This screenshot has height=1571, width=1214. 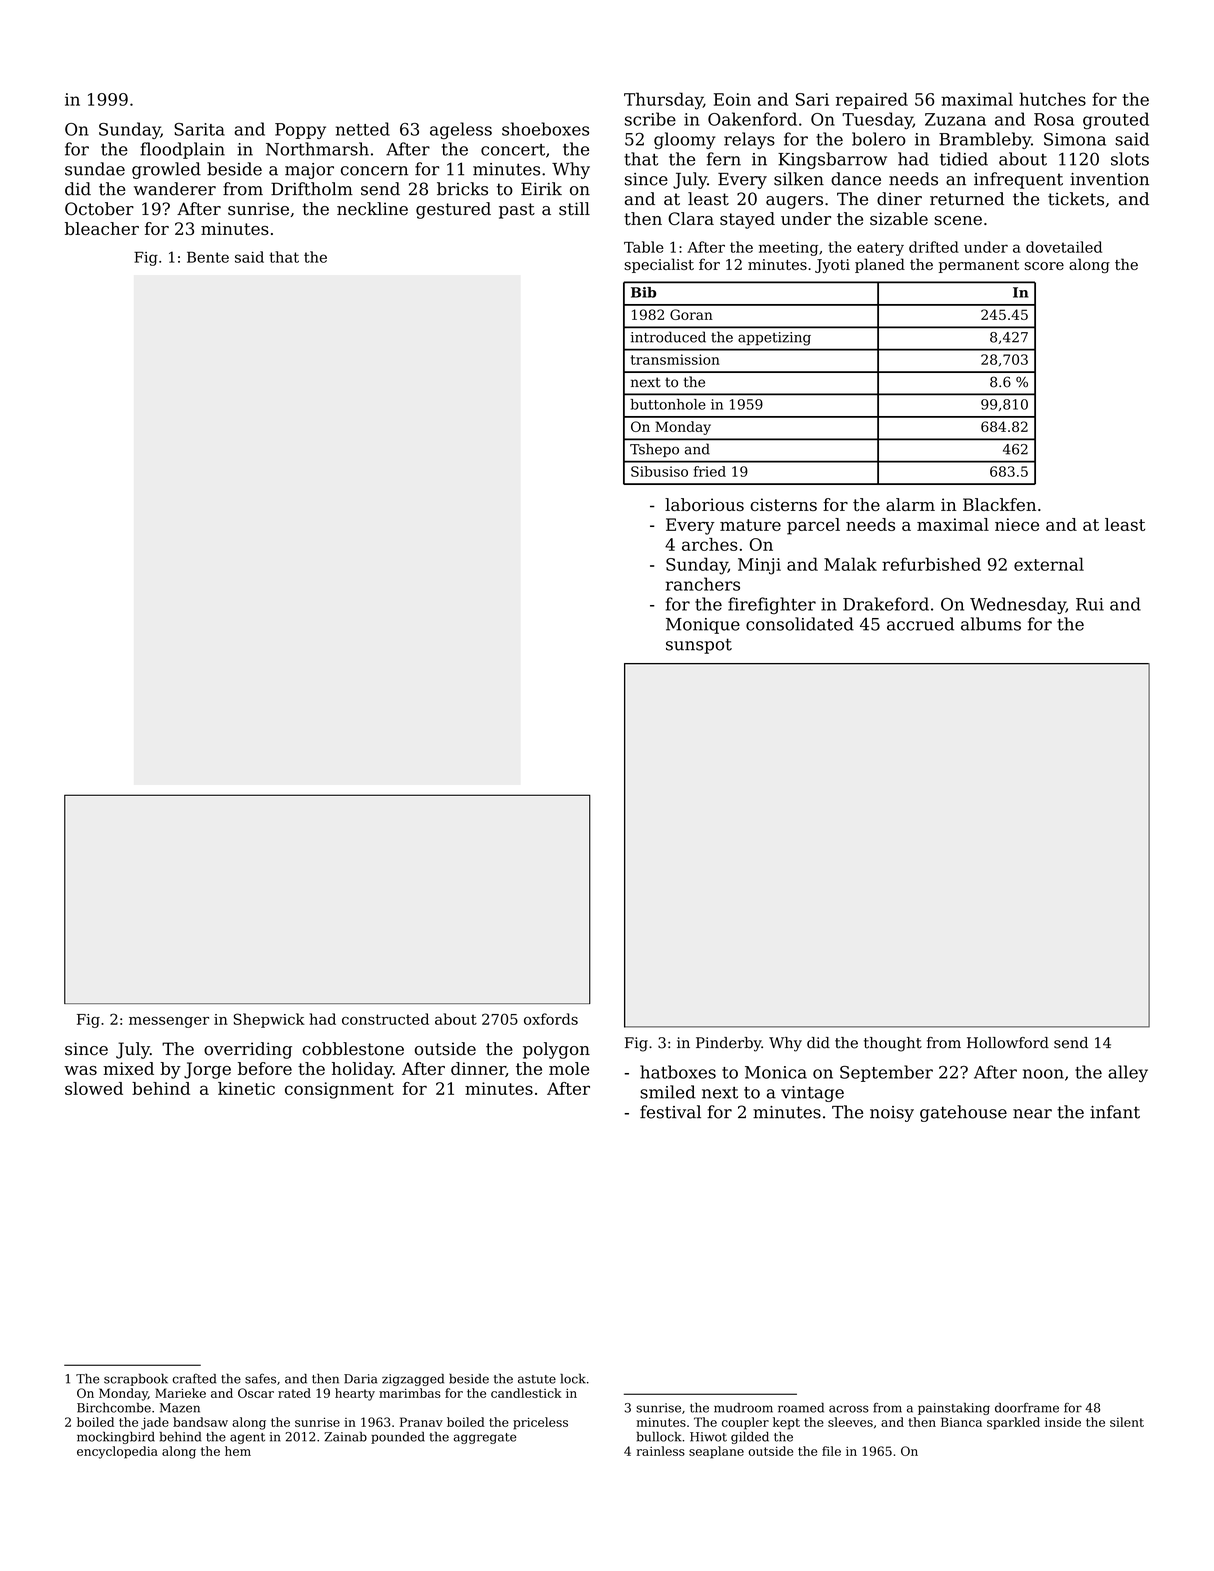 I want to click on alarm, so click(x=910, y=504).
